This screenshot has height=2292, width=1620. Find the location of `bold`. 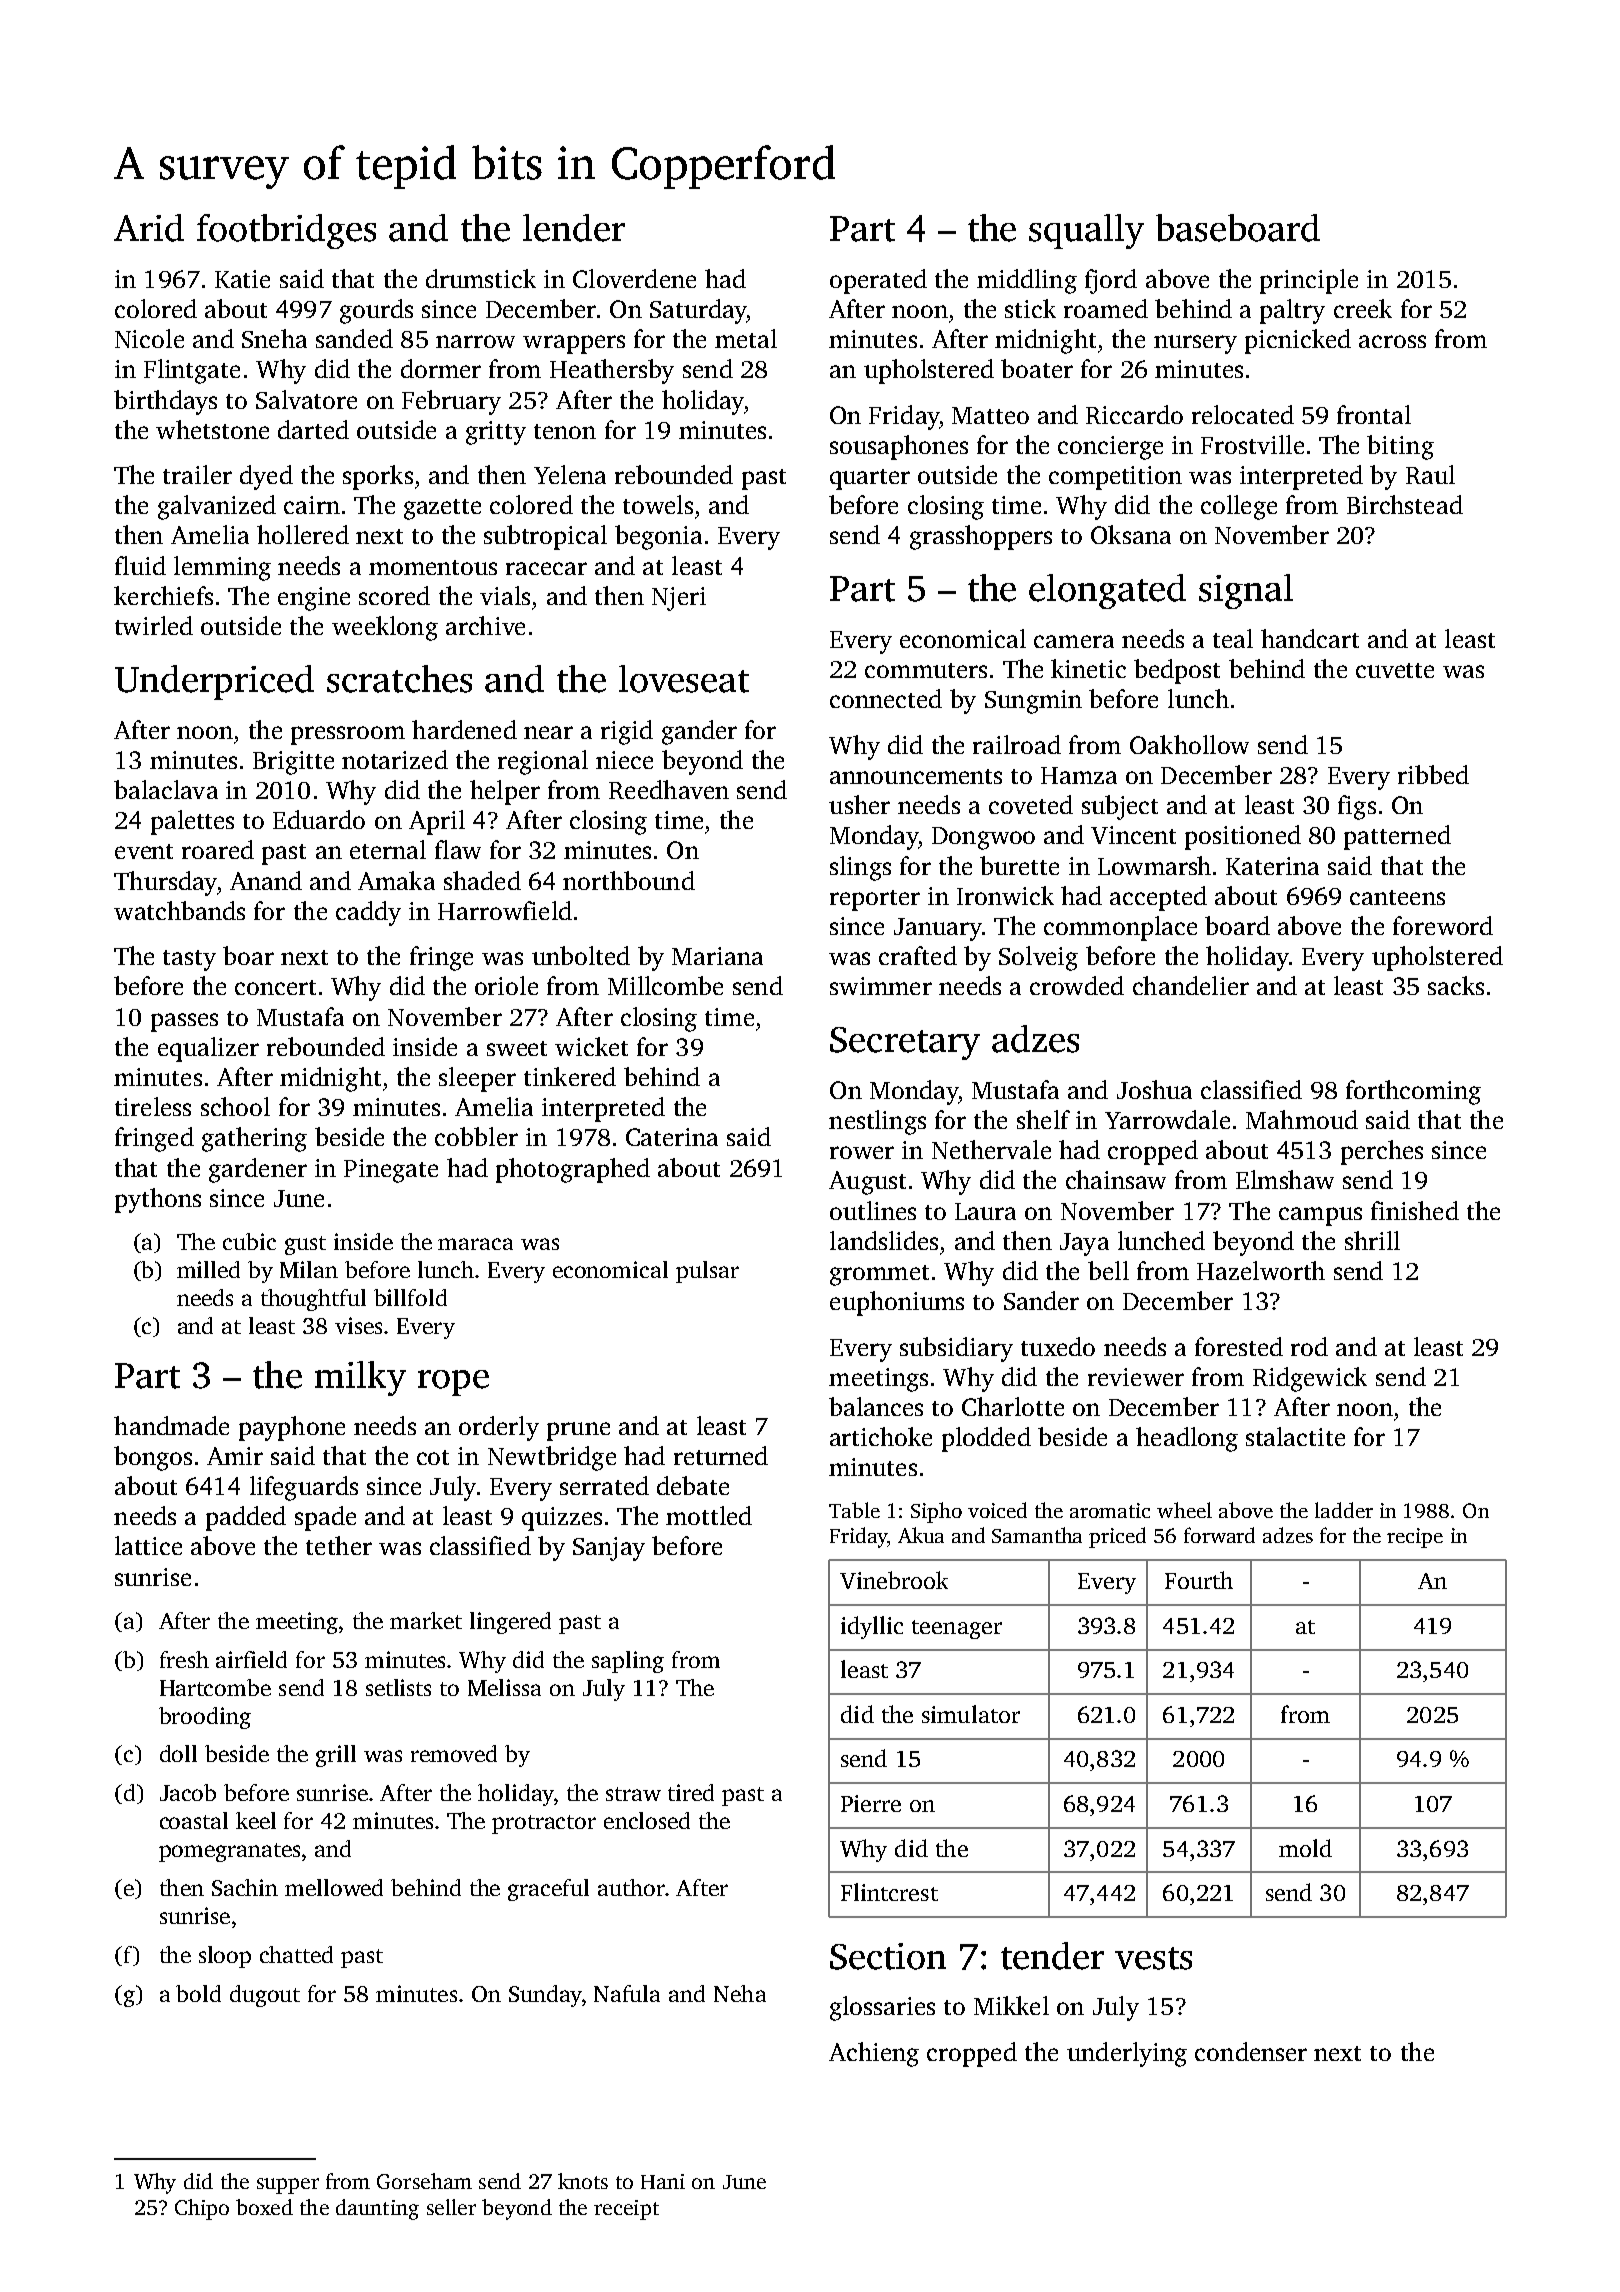

bold is located at coordinates (198, 1993).
